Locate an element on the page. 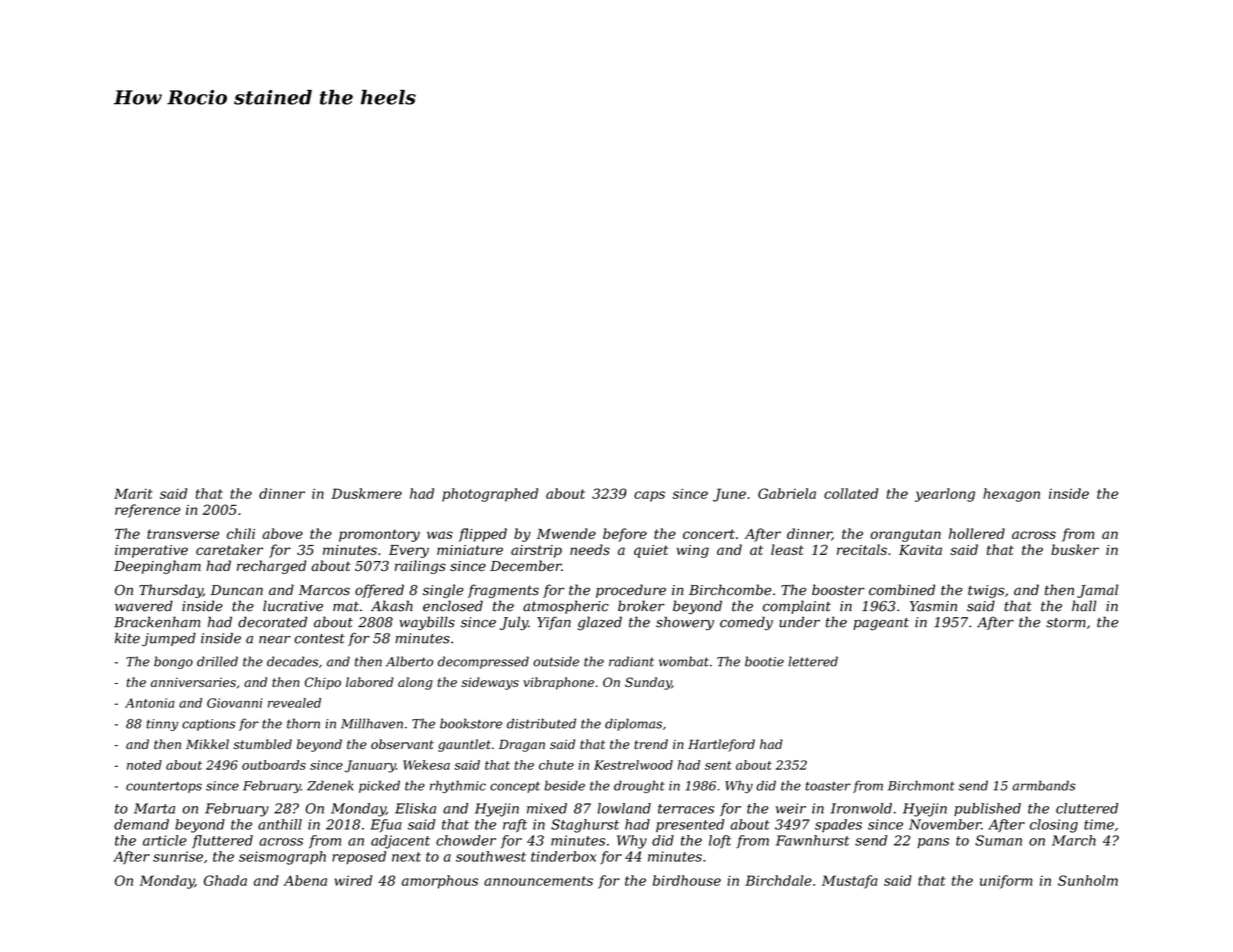  Giovanni is located at coordinates (234, 703).
